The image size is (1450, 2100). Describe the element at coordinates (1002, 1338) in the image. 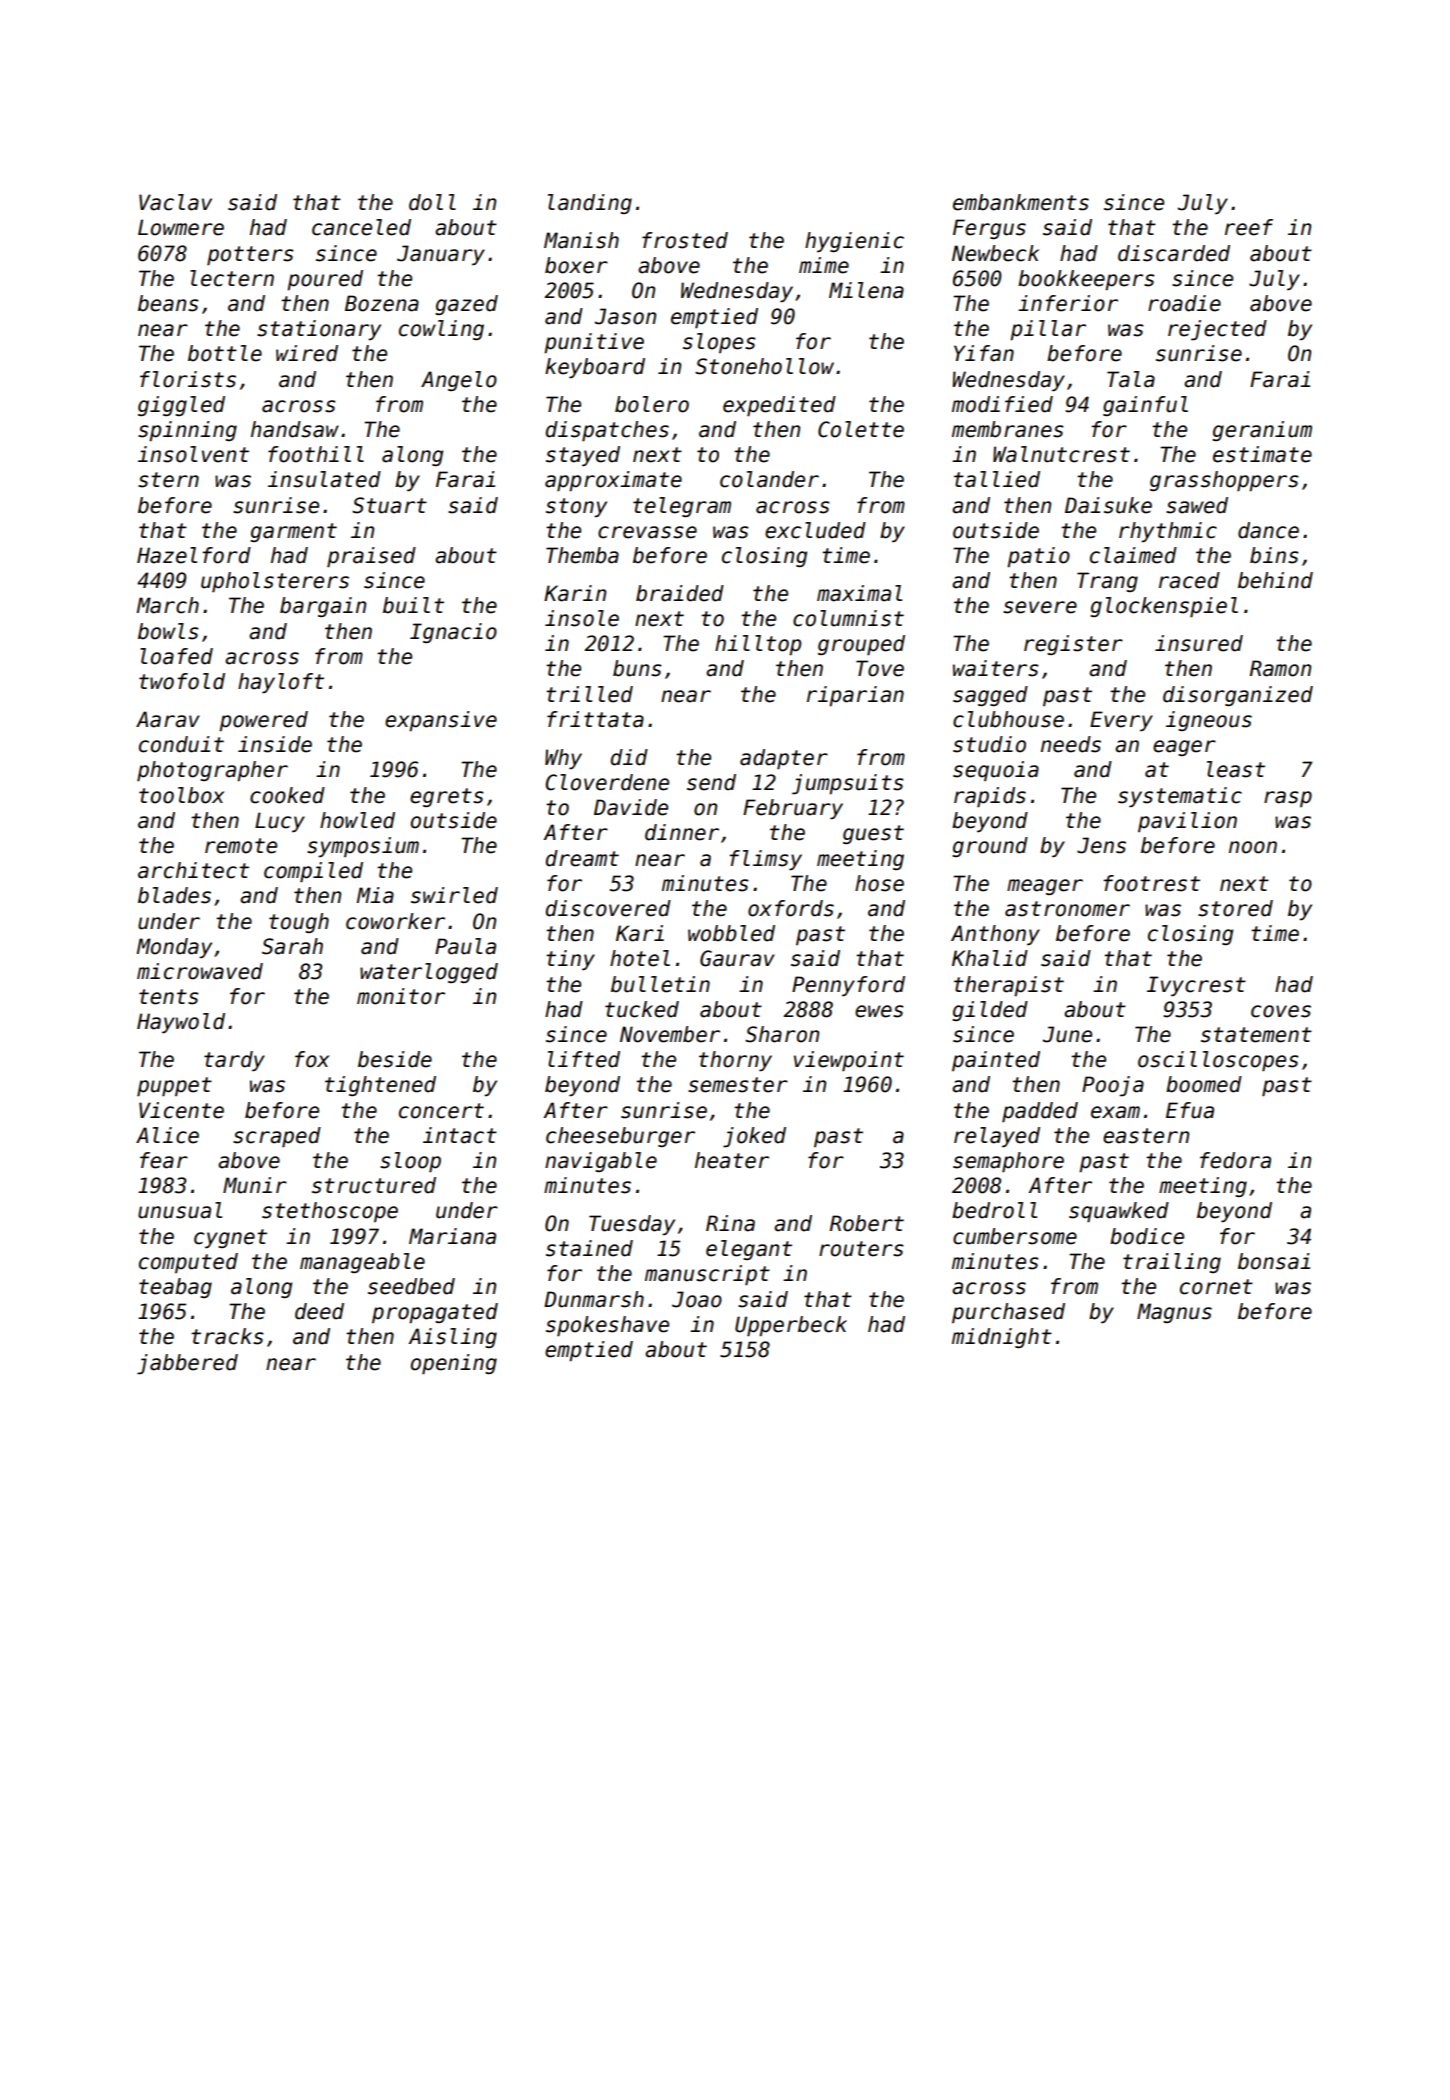

I see `midnight` at that location.
